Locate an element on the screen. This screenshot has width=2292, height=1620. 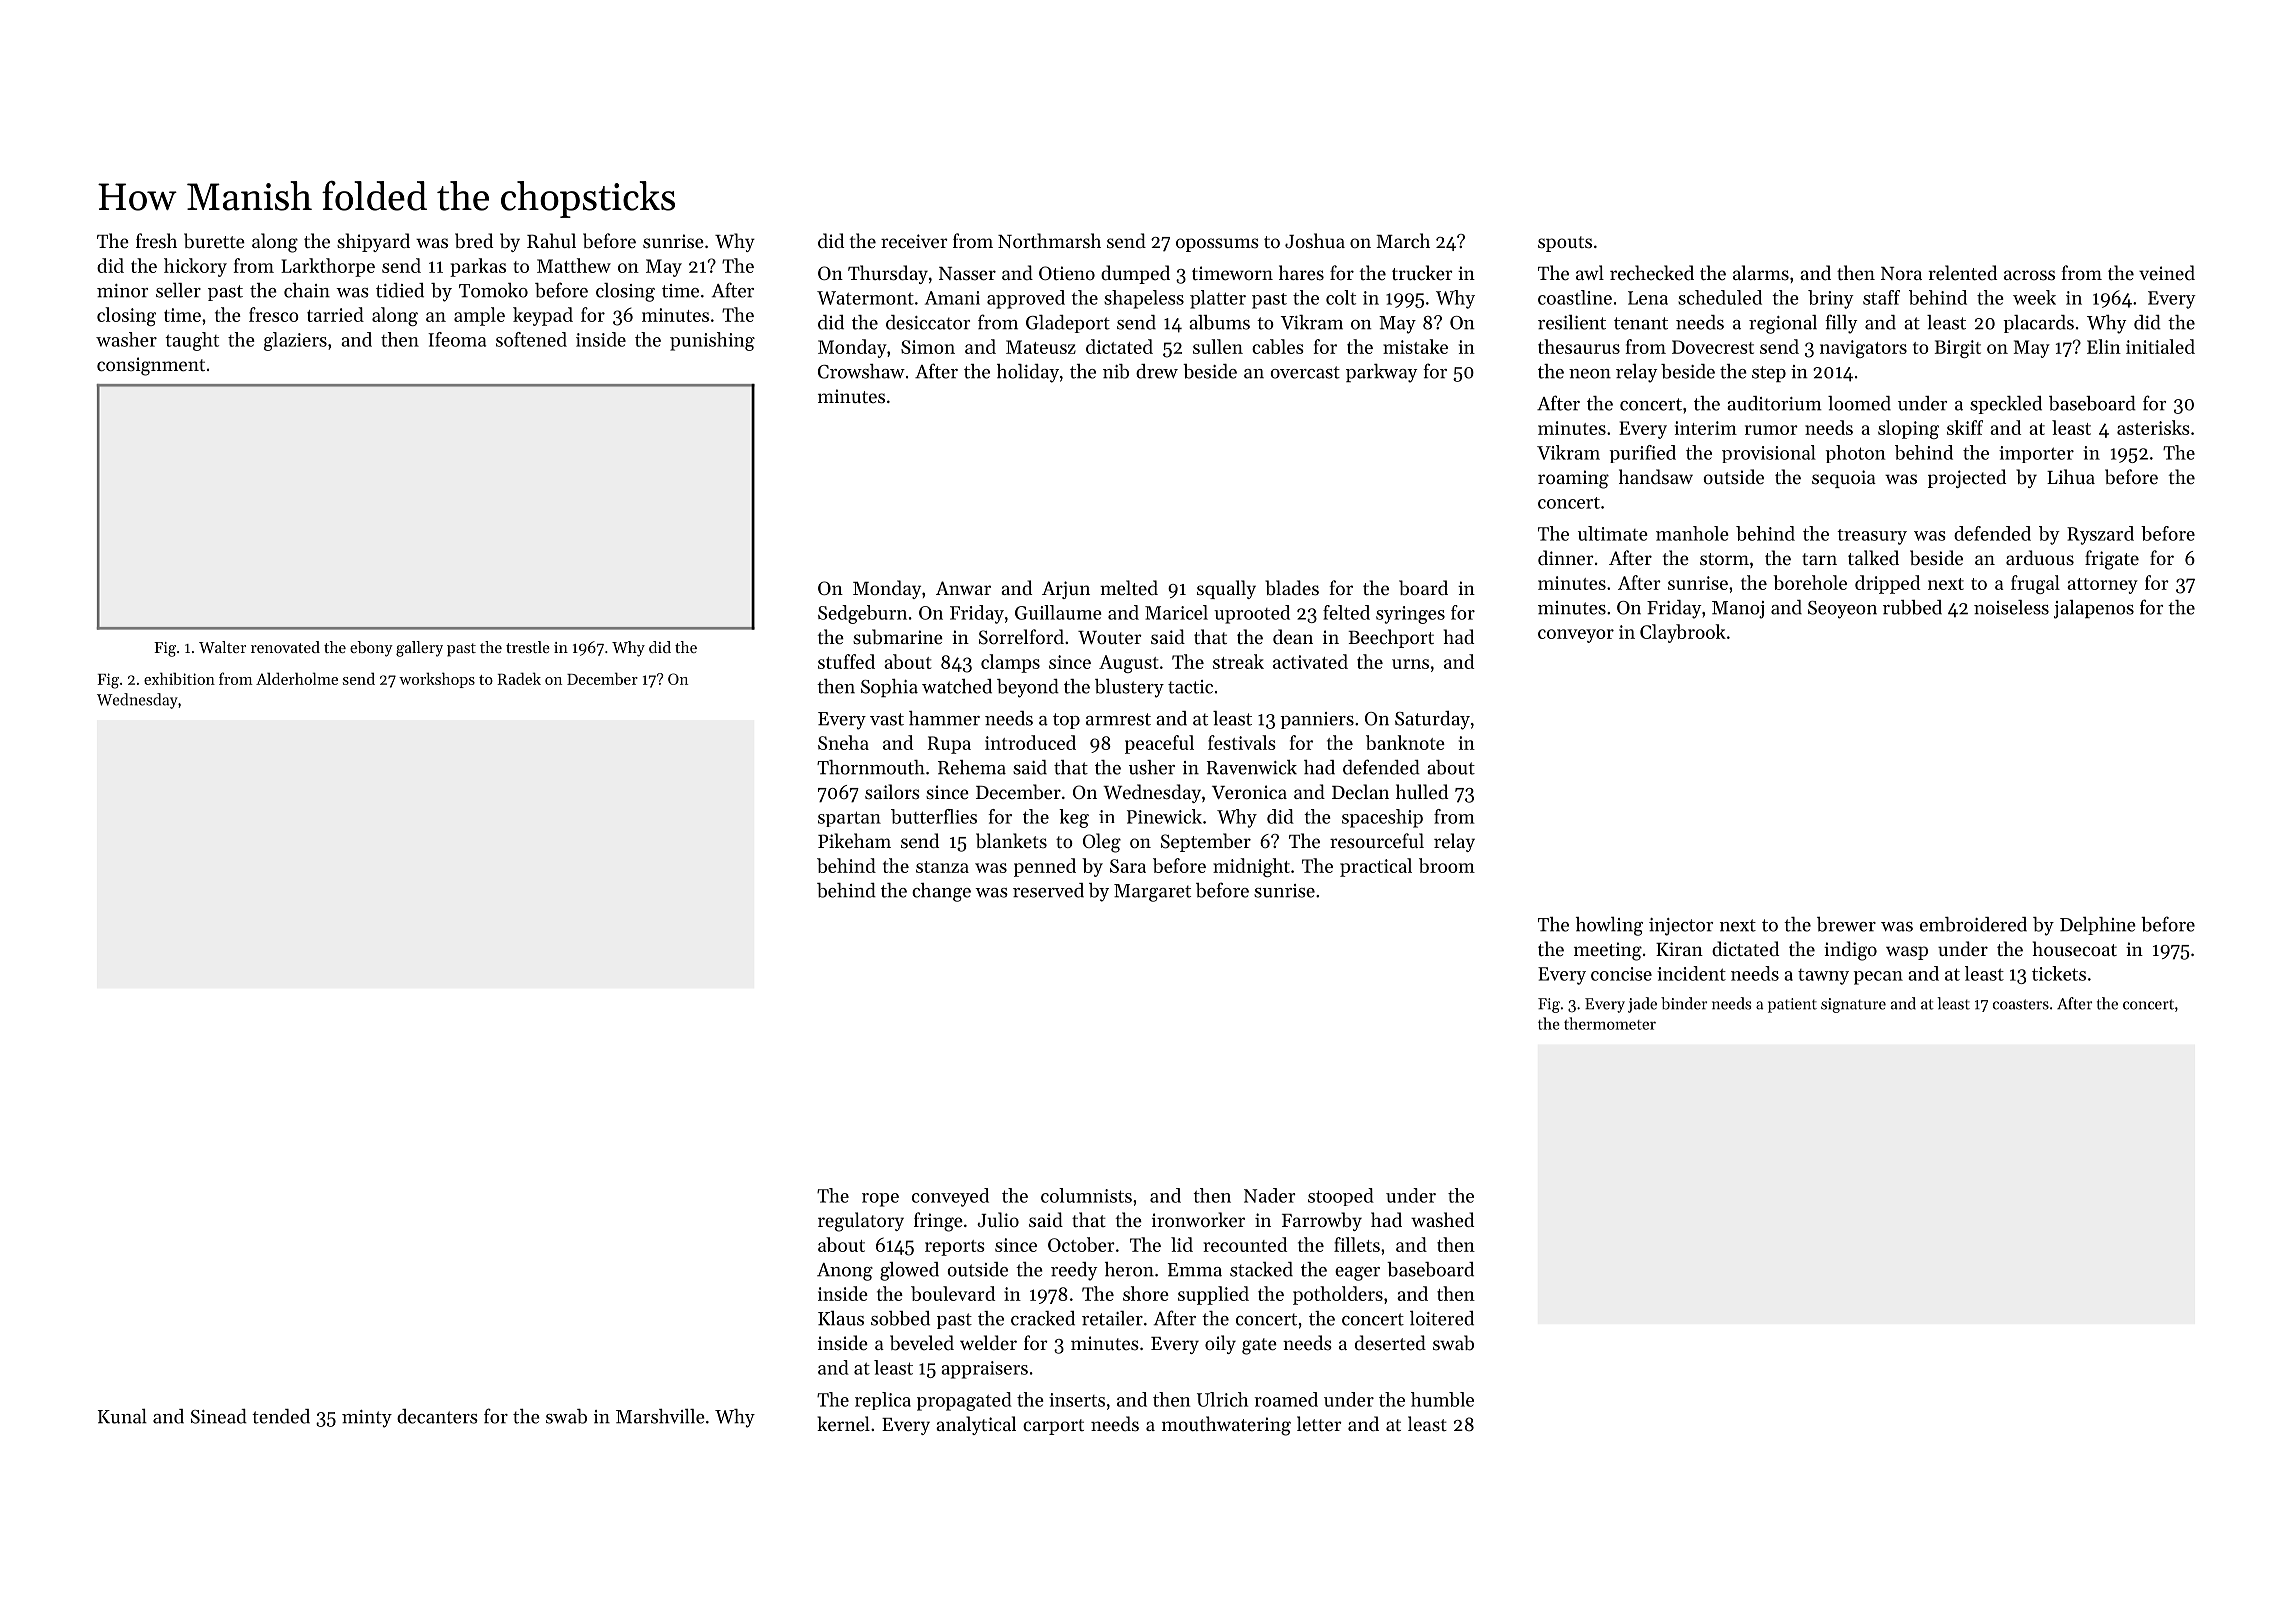
filly is located at coordinates (1841, 324).
